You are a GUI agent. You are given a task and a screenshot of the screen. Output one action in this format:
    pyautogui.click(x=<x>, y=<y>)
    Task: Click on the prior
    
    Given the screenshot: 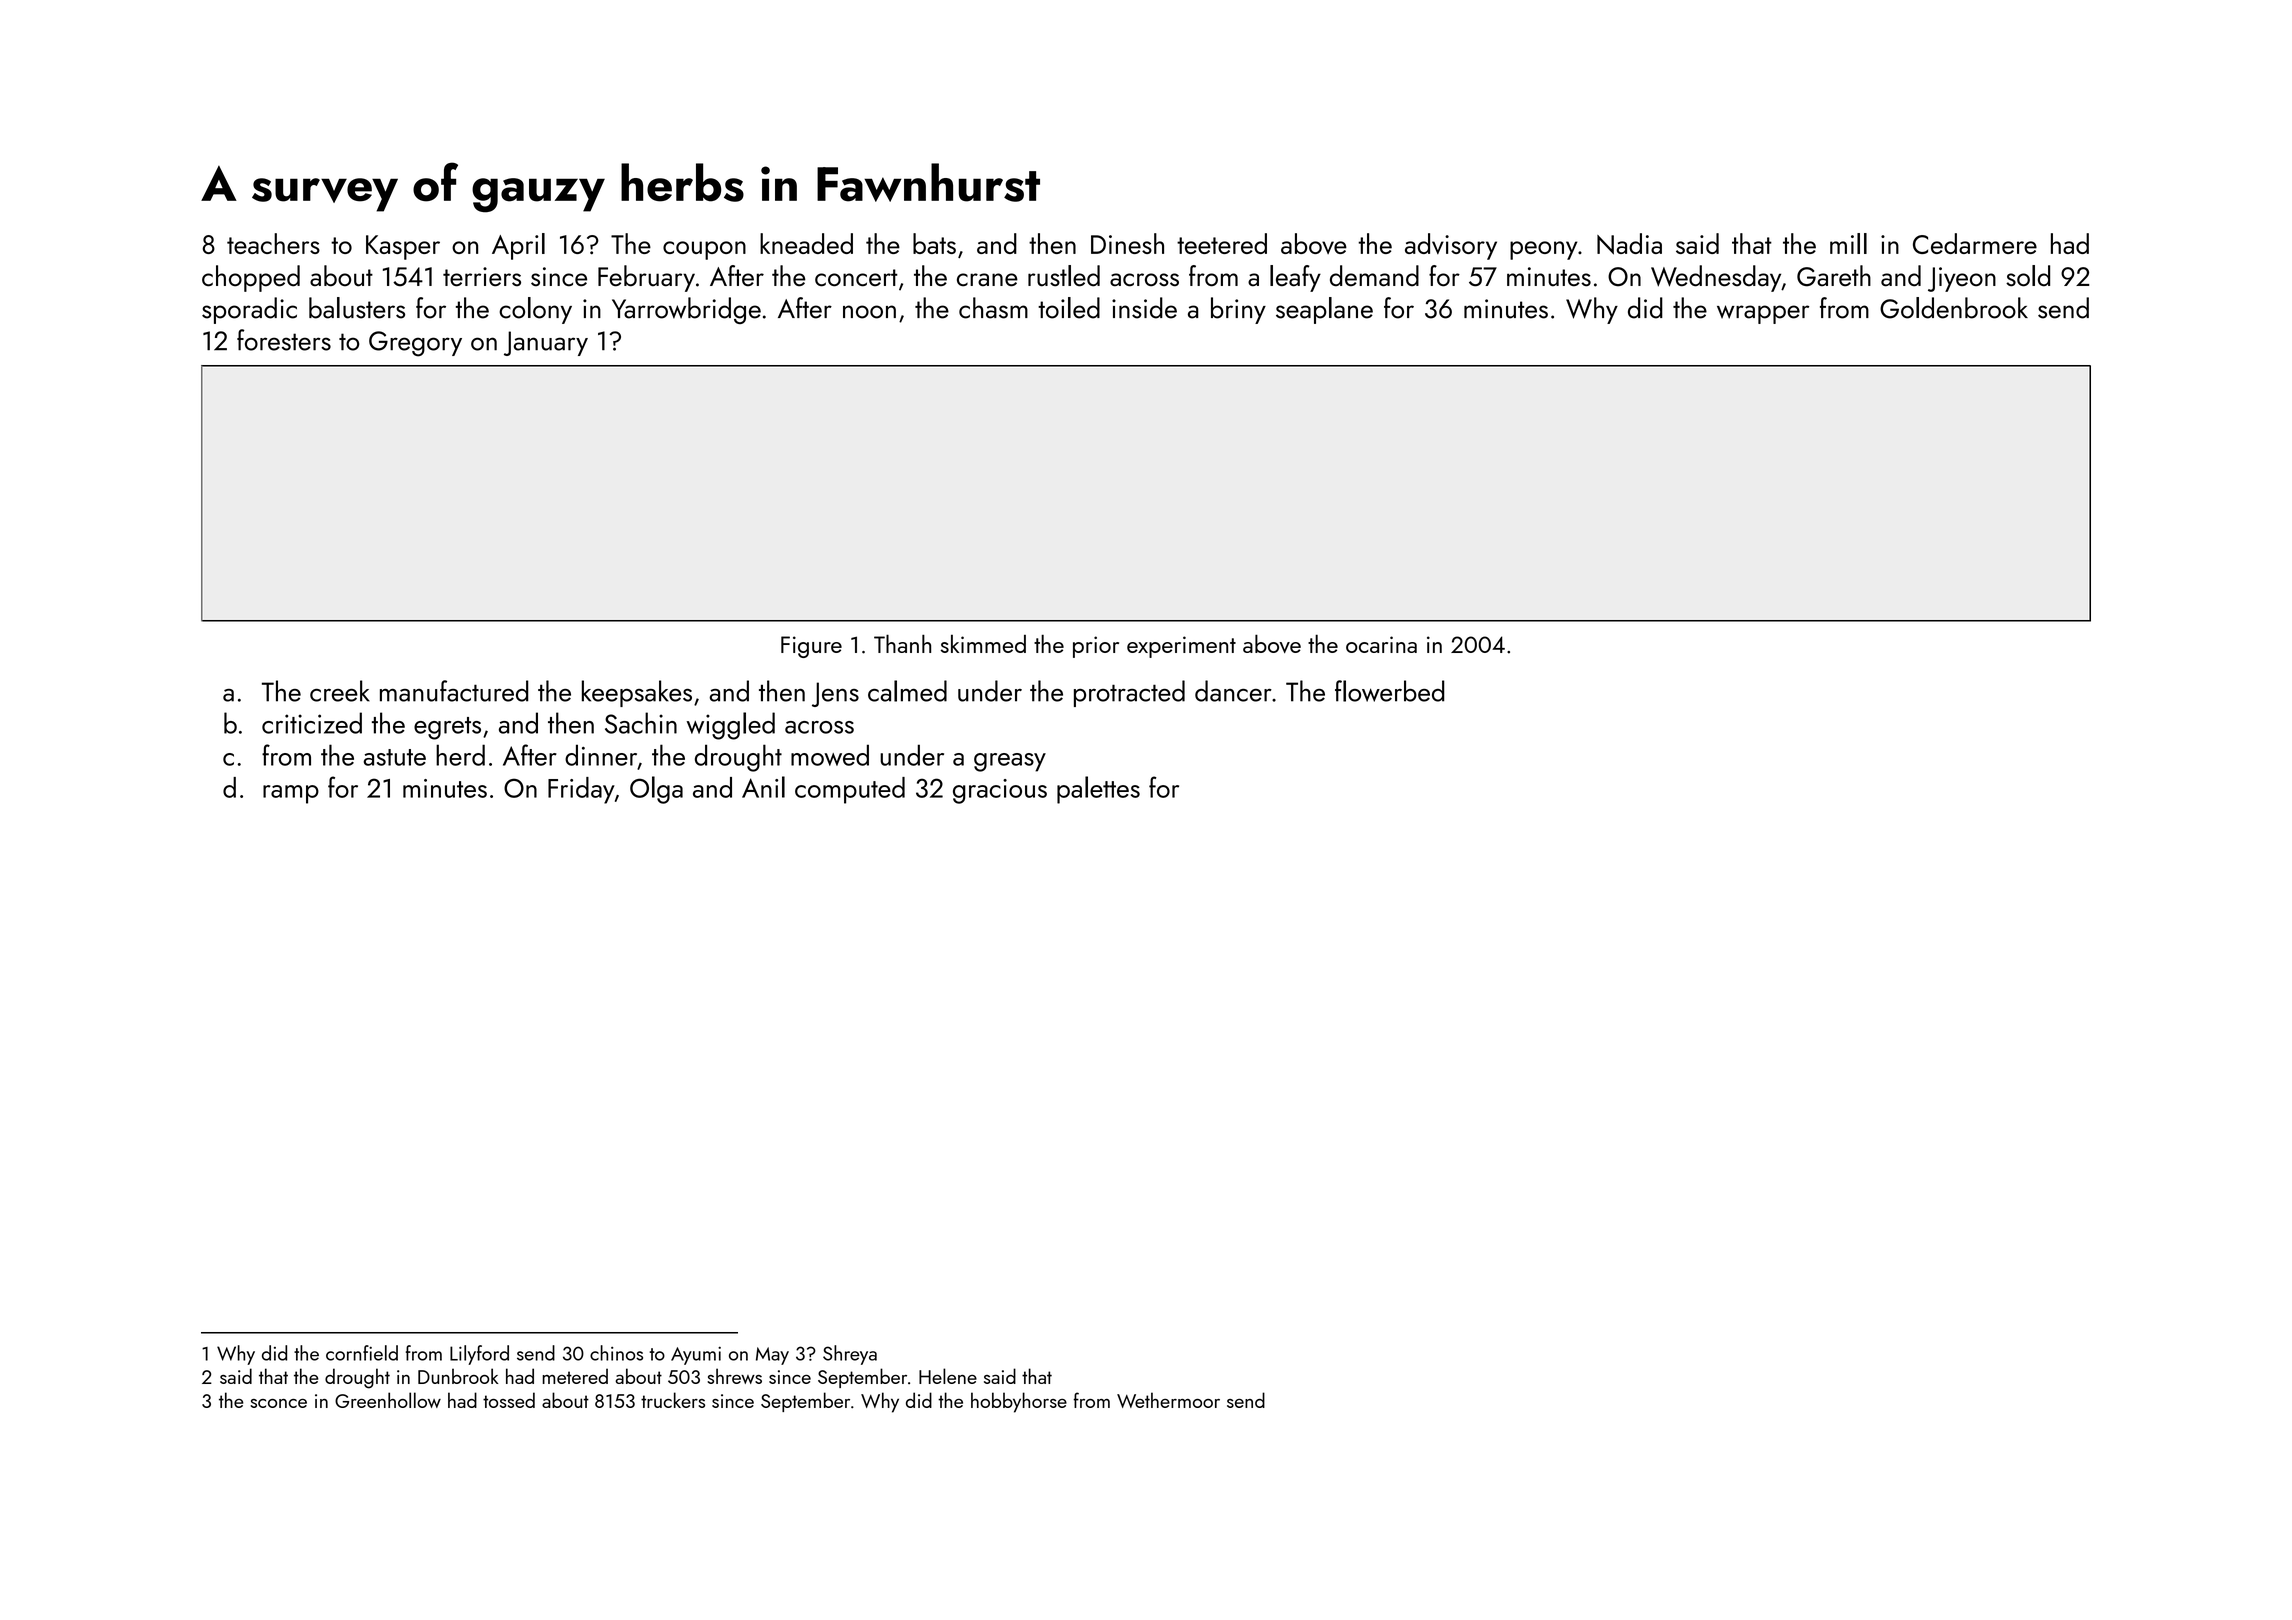 What is the action you would take?
    pyautogui.click(x=1096, y=647)
